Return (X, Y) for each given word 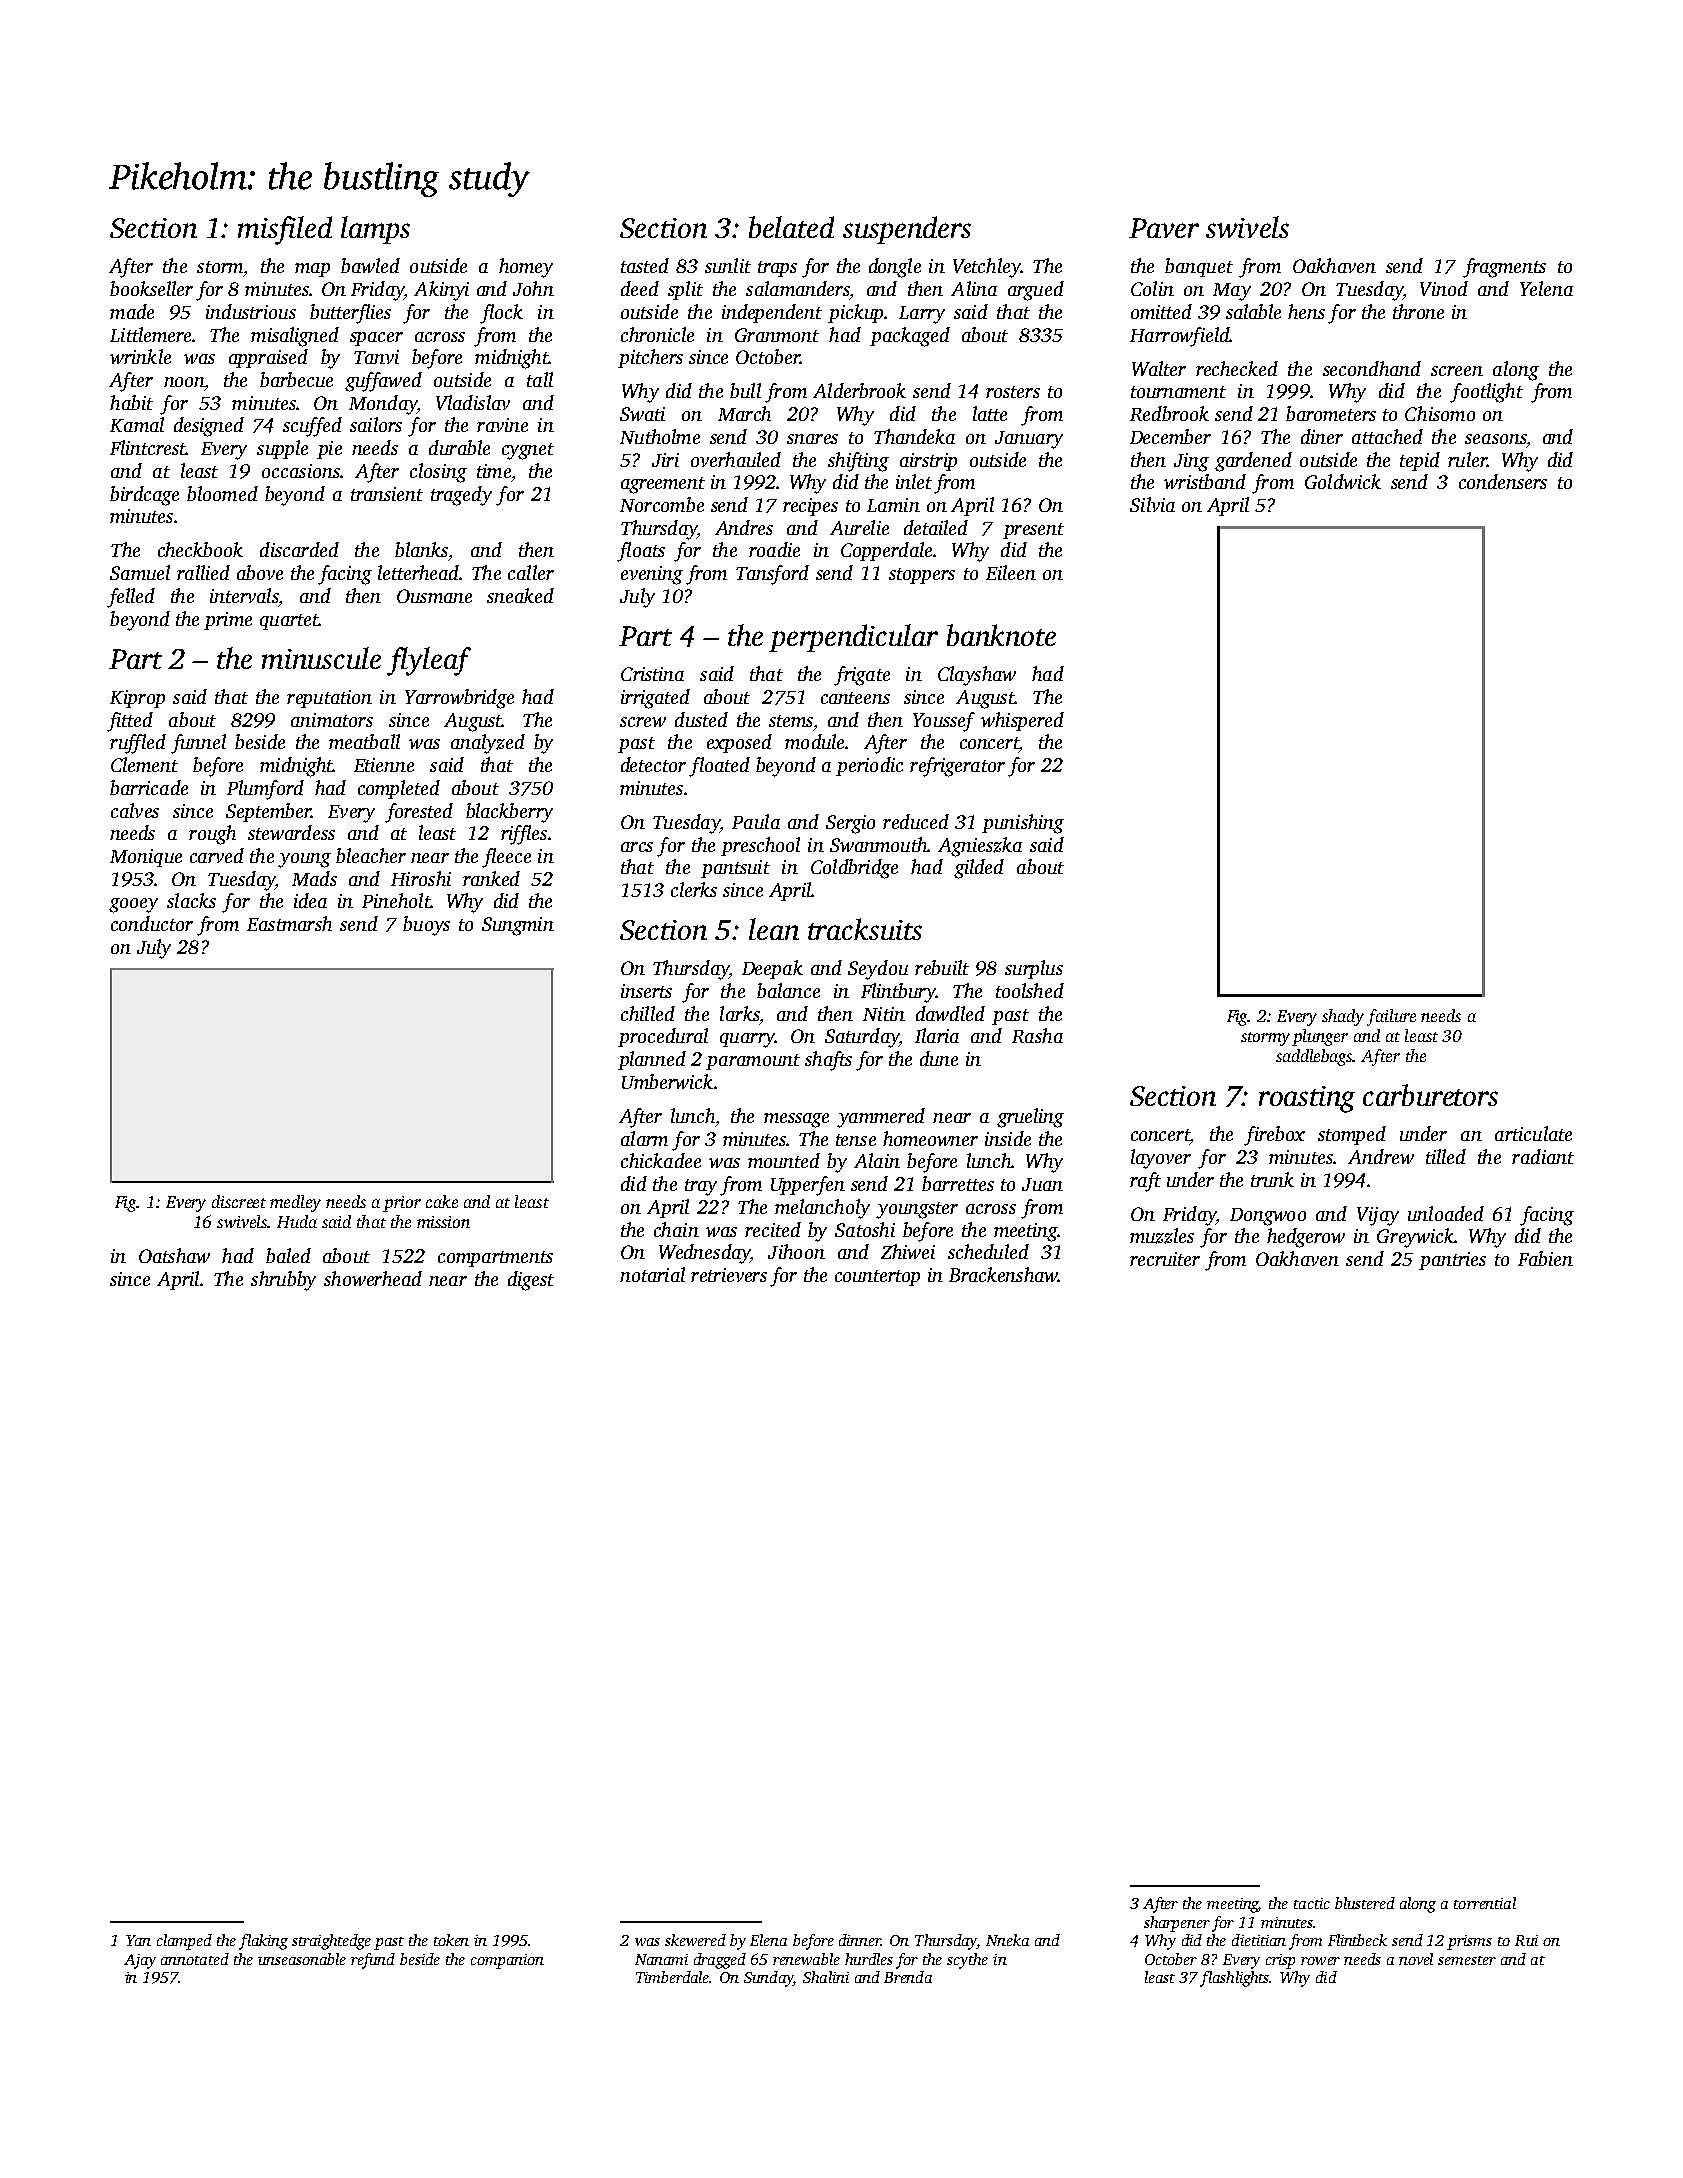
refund (373, 1961)
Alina (974, 288)
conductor (152, 923)
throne (1418, 311)
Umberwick (667, 1081)
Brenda (908, 1977)
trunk (1272, 1179)
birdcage (144, 496)
